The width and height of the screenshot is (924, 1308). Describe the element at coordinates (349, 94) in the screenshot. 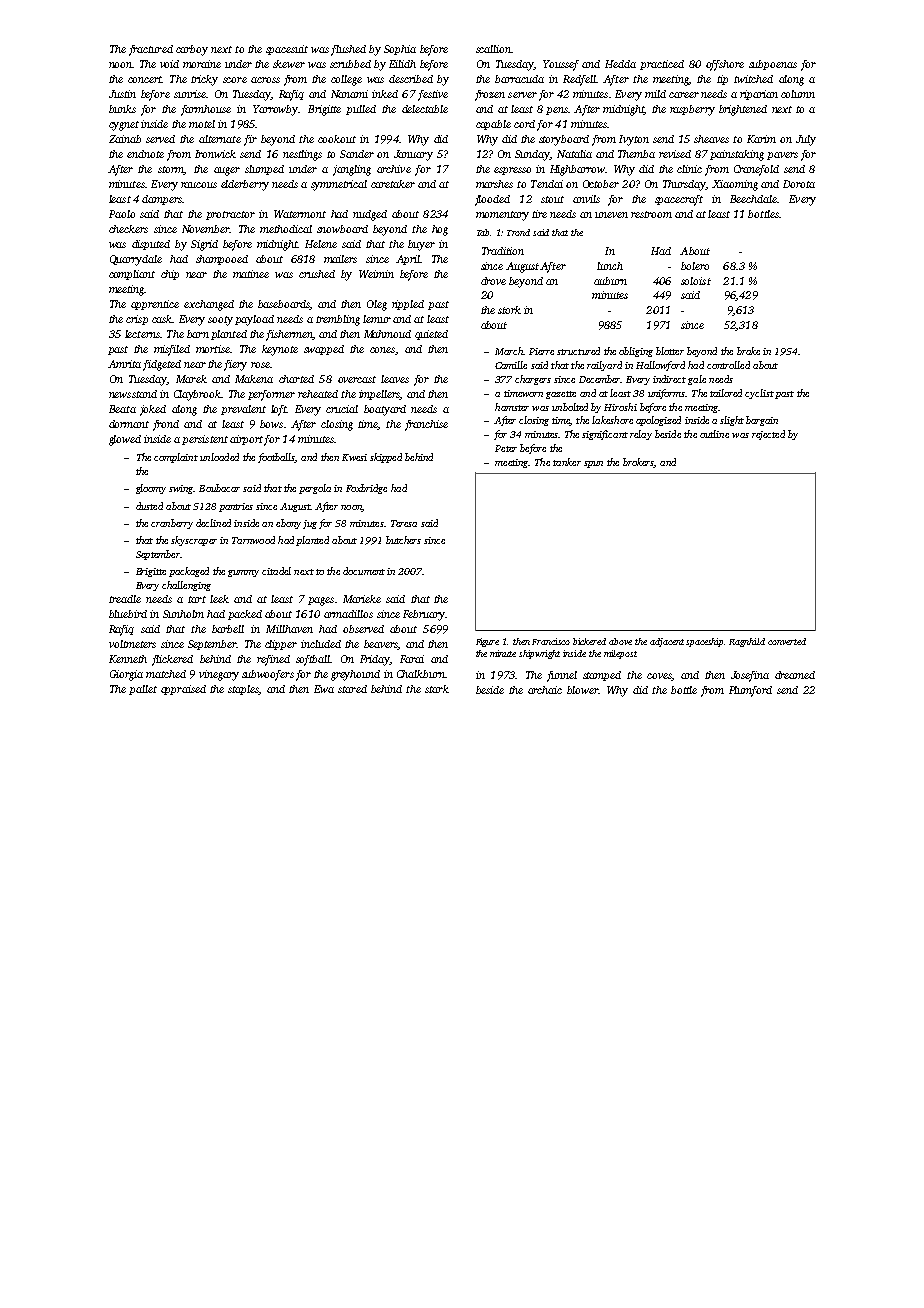

I see `Nanami` at that location.
